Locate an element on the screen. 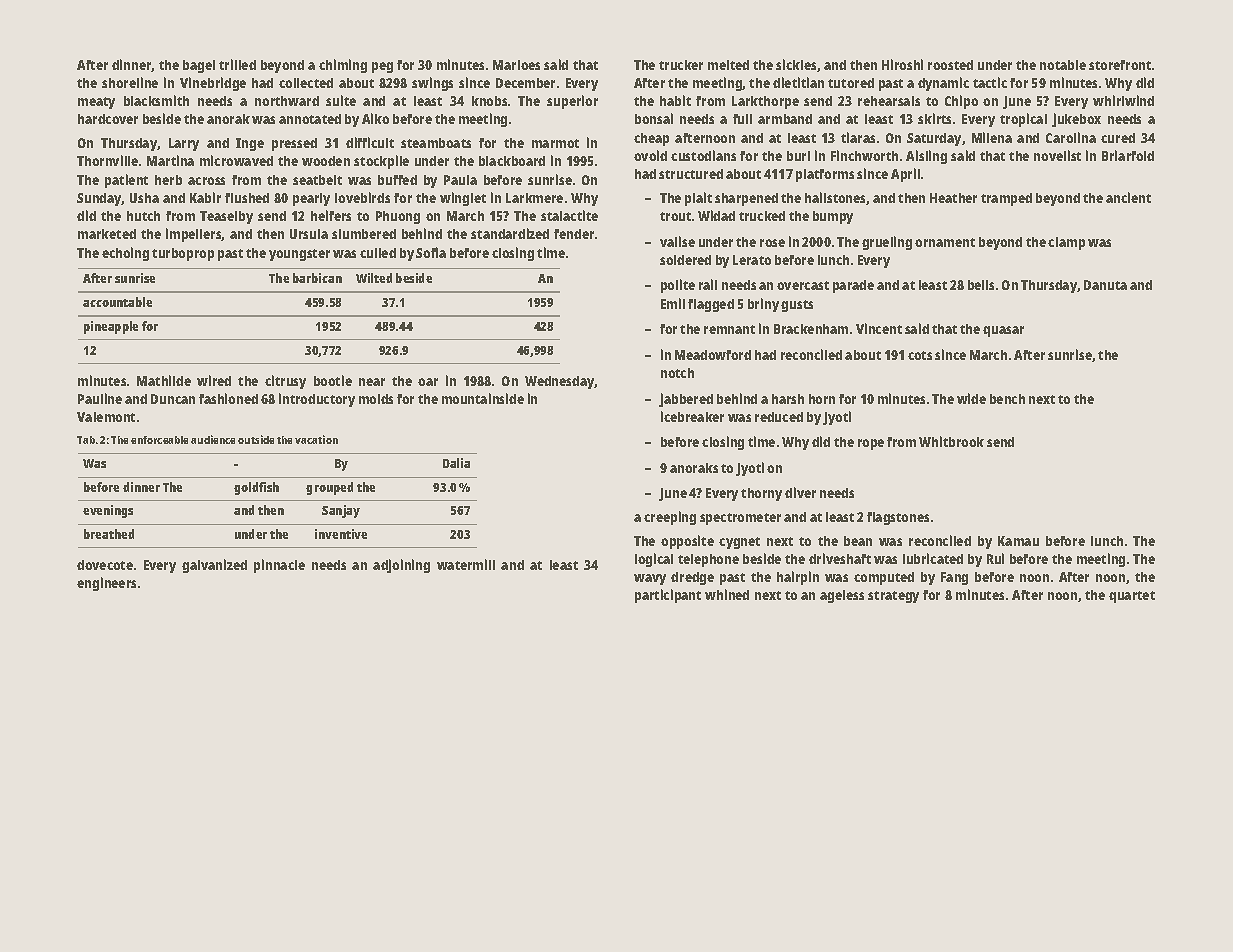 The width and height of the screenshot is (1233, 952). strategy is located at coordinates (893, 597).
